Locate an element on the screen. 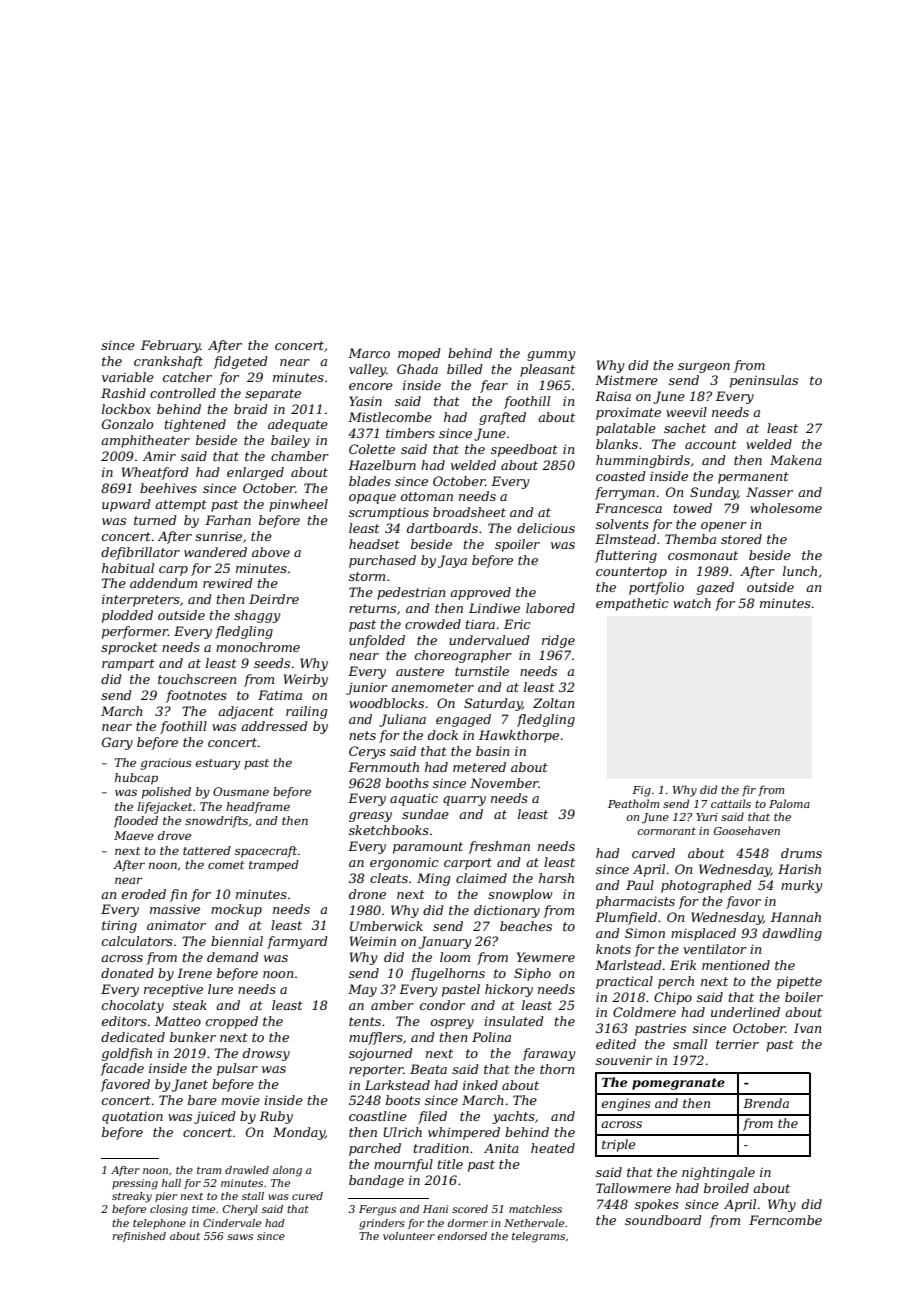 The width and height of the screenshot is (924, 1308). gummy is located at coordinates (551, 356).
